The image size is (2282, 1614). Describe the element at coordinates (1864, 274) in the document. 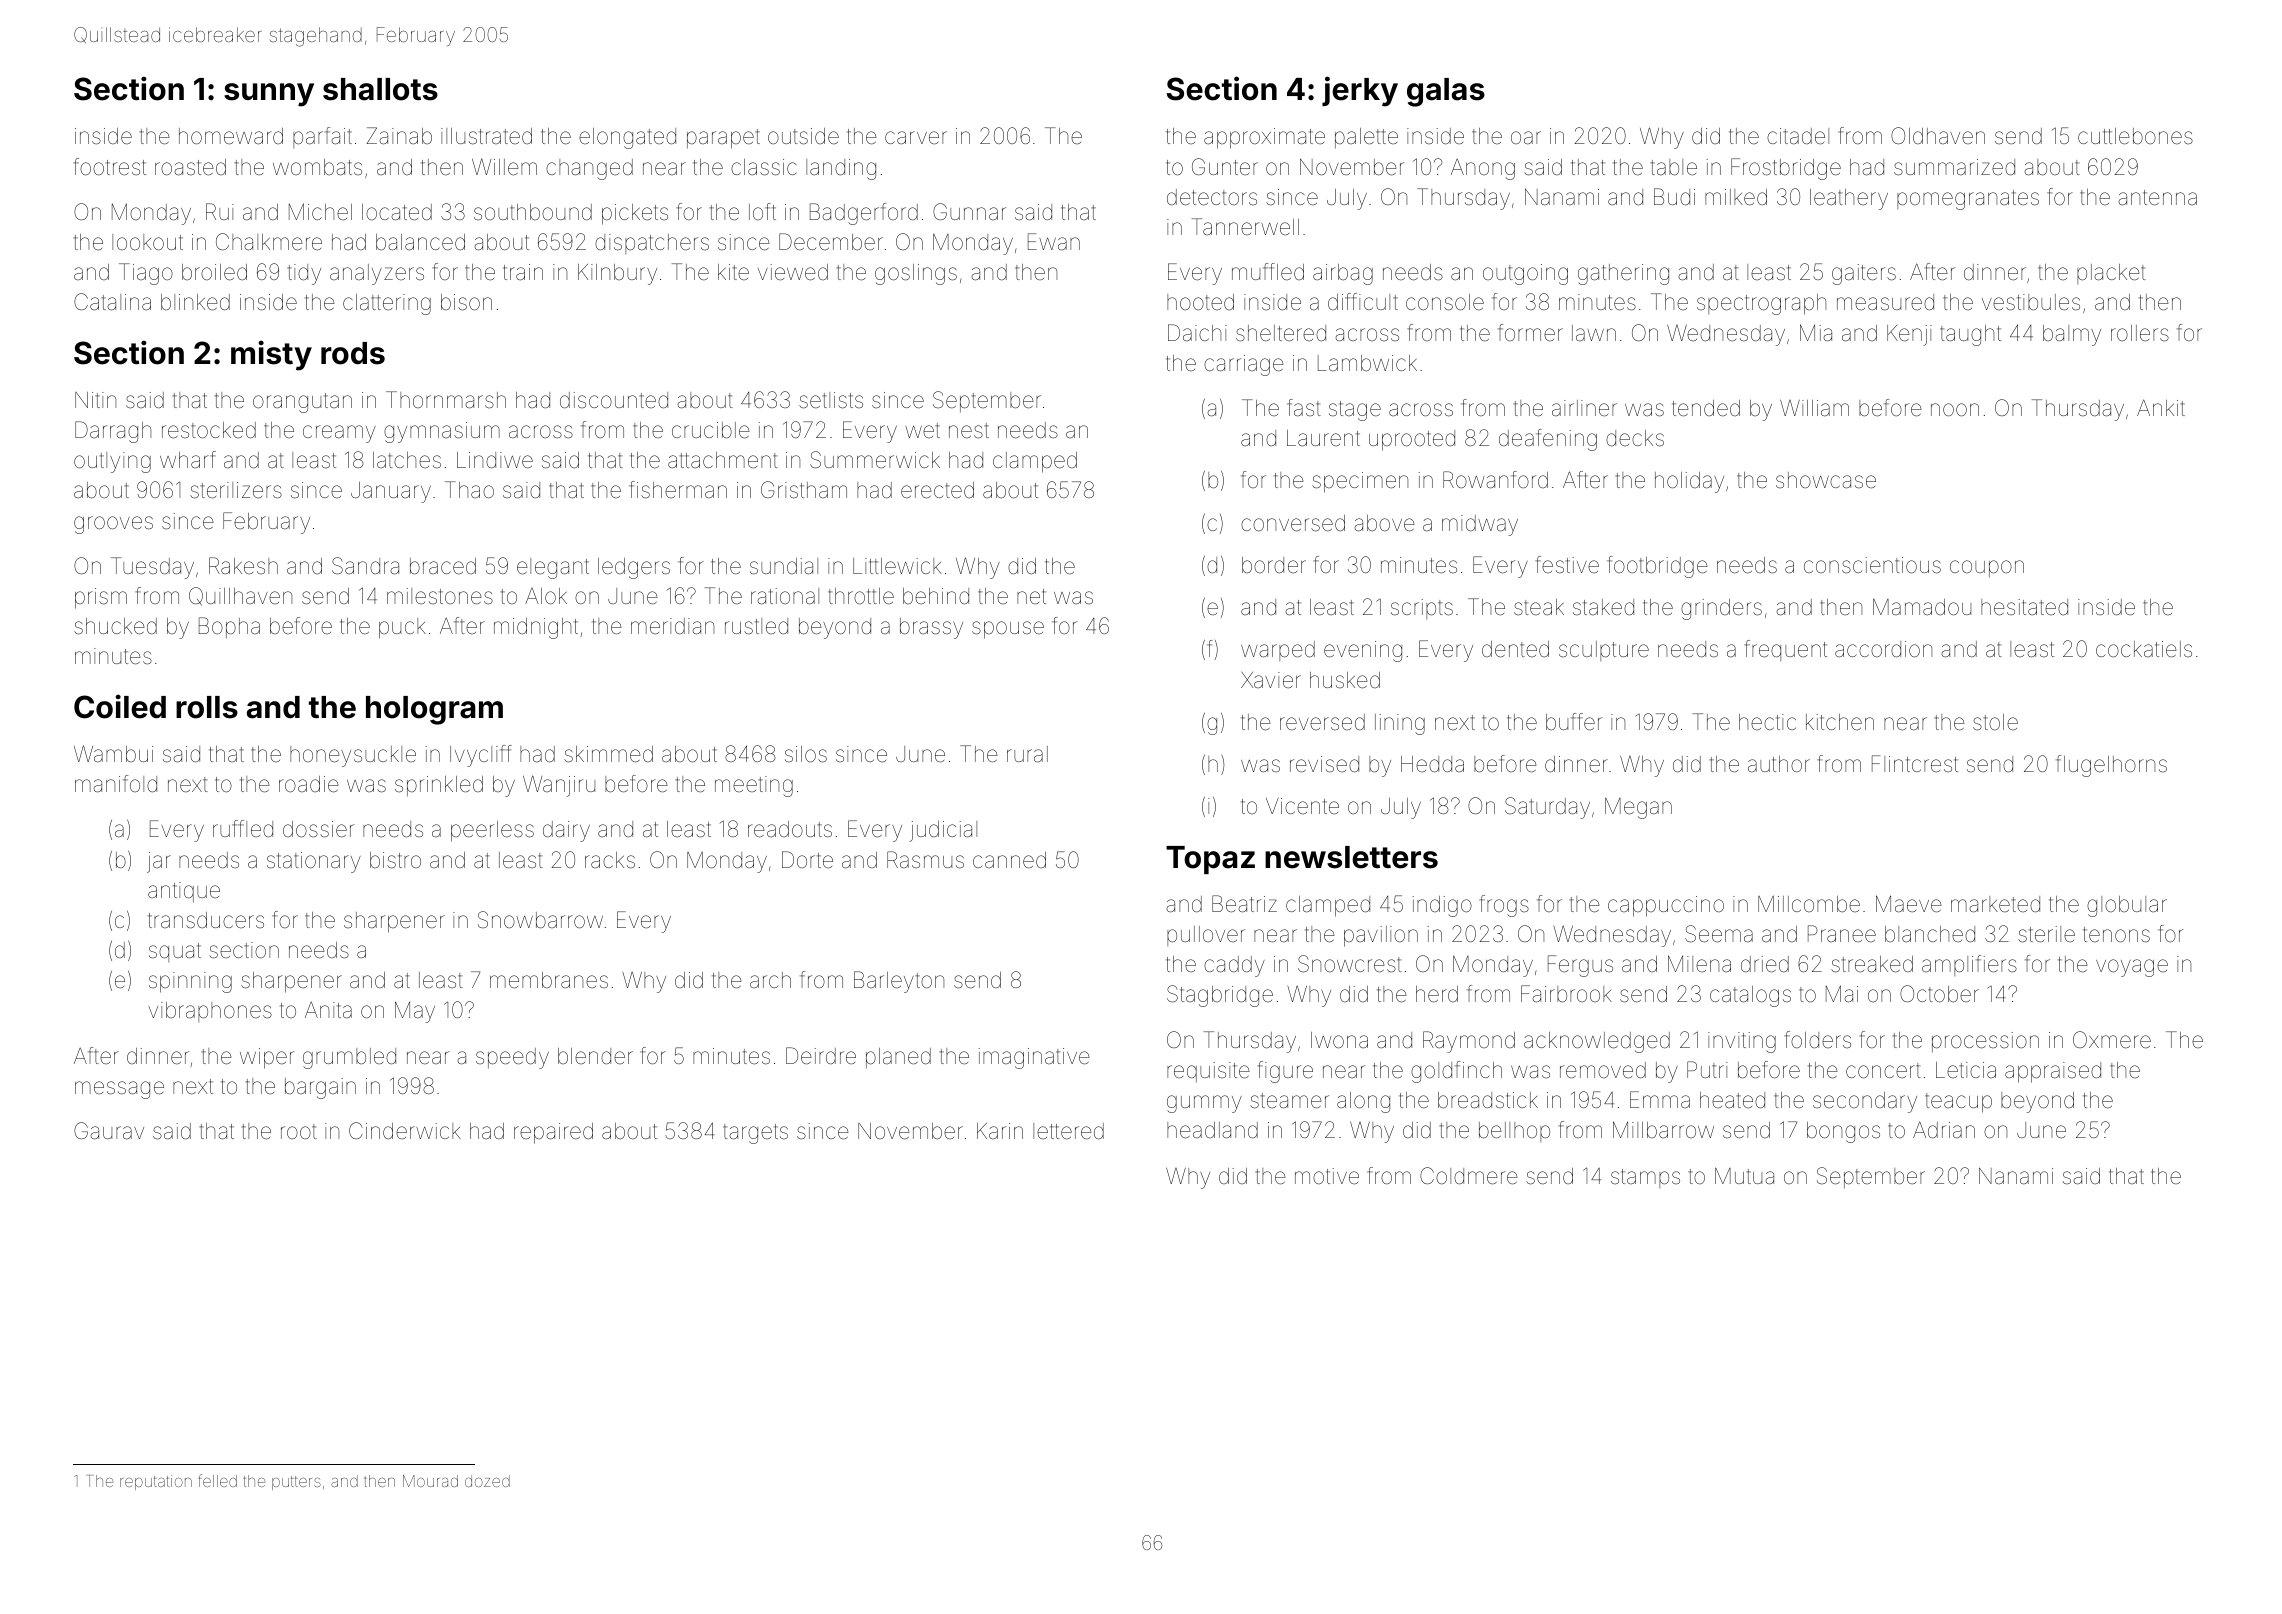

I see `gaiters` at that location.
